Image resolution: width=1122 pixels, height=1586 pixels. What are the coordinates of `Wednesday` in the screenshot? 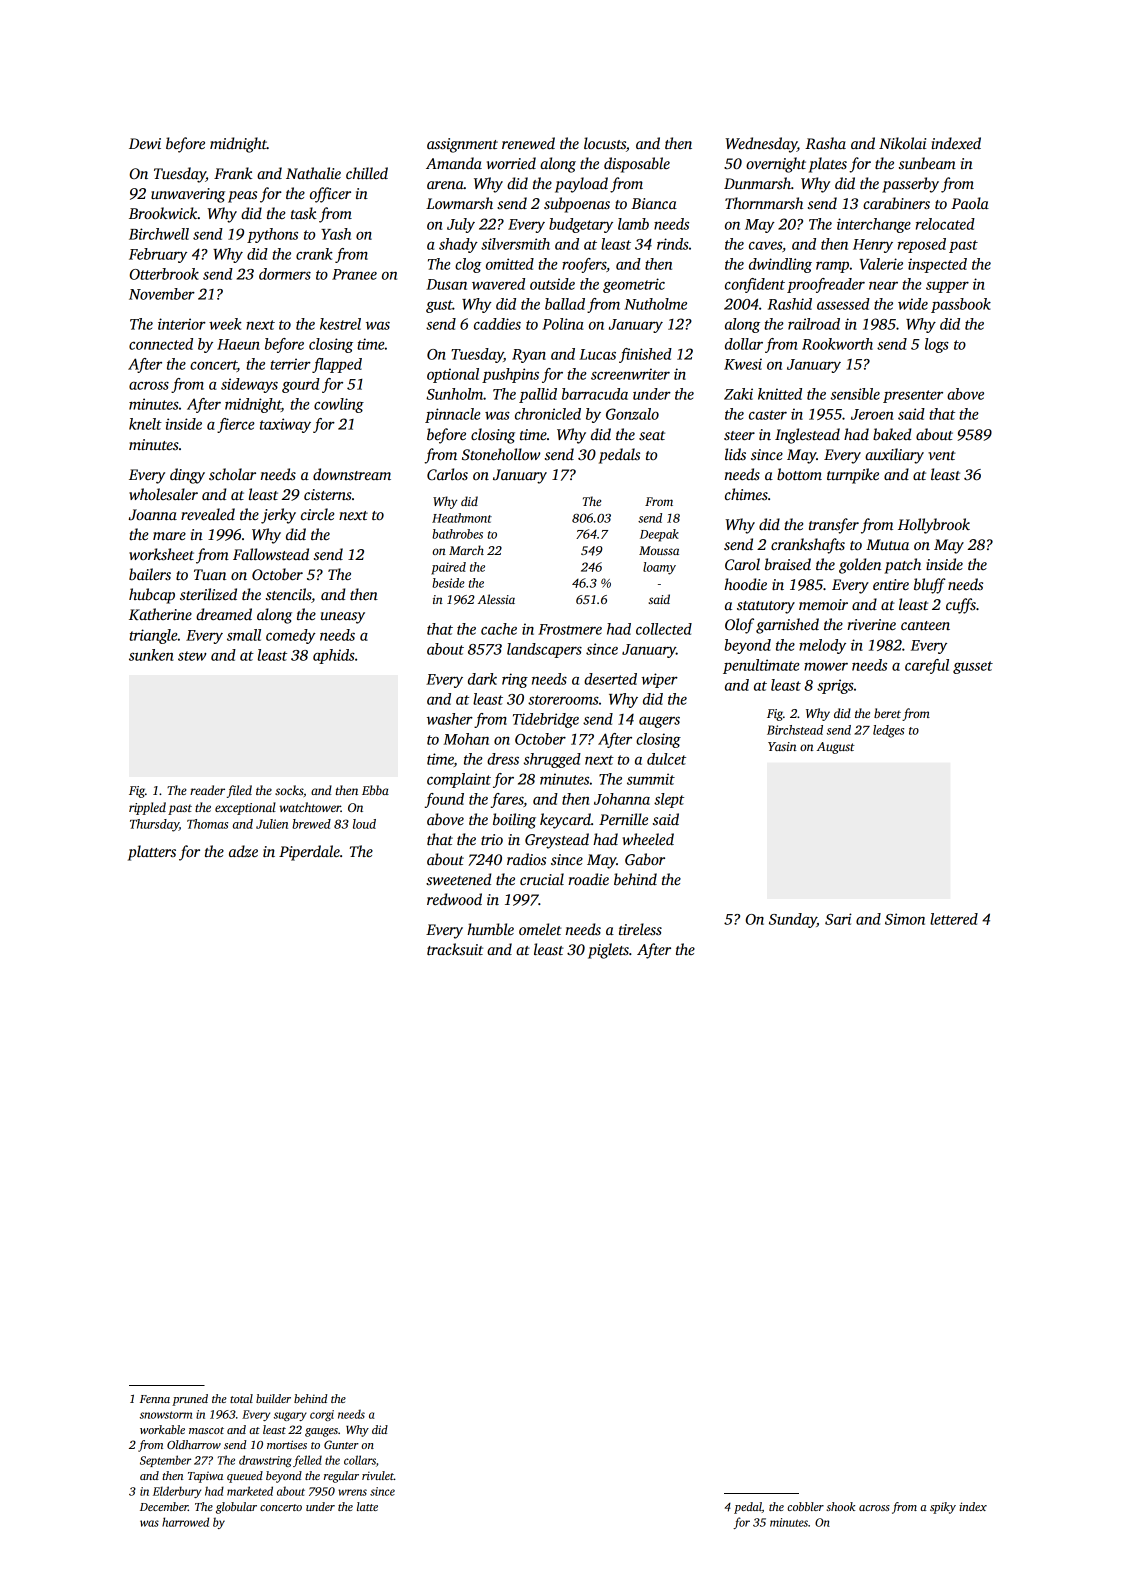 It's located at (761, 145).
